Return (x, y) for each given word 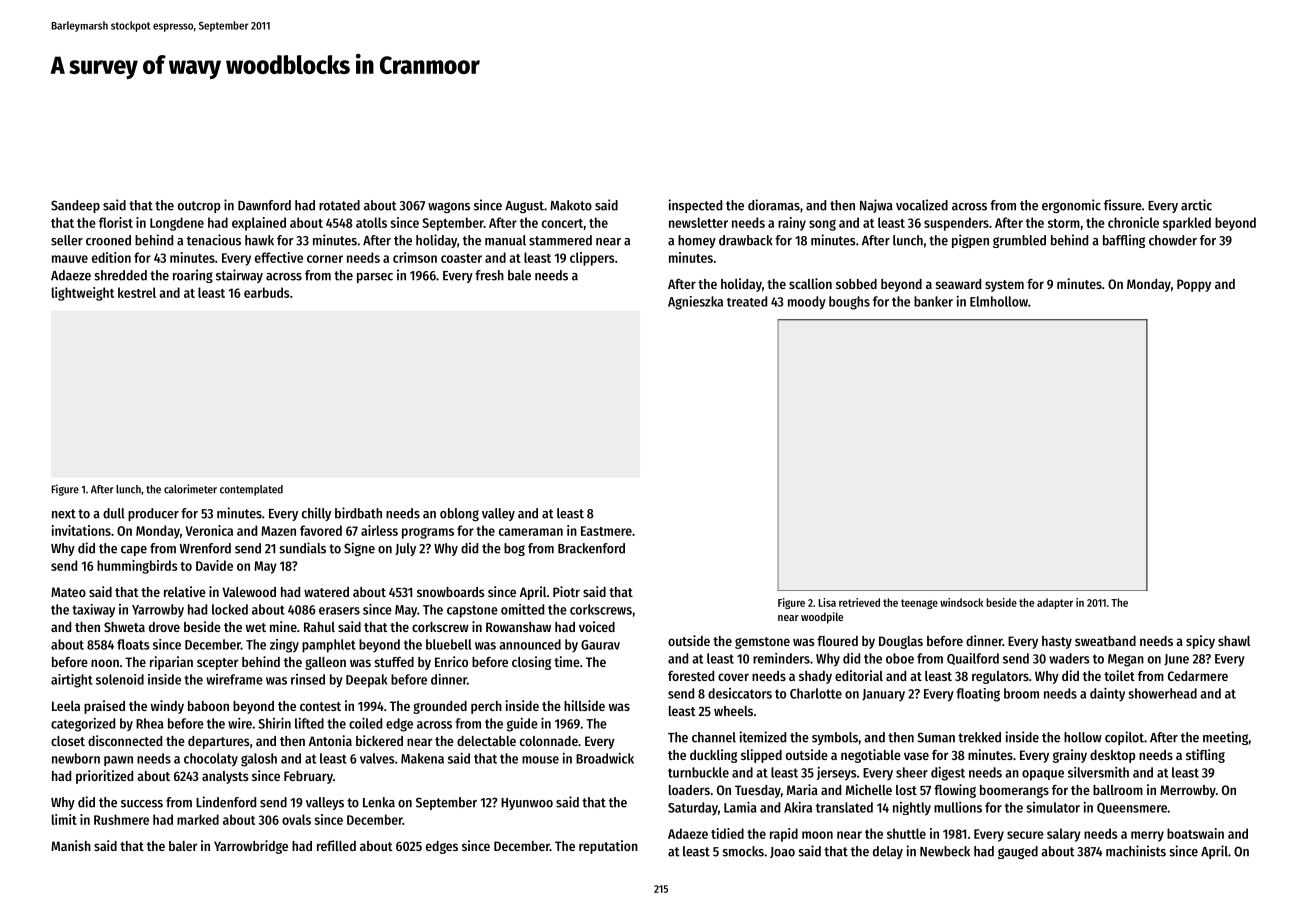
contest (320, 706)
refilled (336, 845)
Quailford (973, 659)
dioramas (774, 205)
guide (522, 725)
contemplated (251, 490)
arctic (1196, 205)
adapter (1055, 603)
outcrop (199, 207)
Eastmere (606, 531)
